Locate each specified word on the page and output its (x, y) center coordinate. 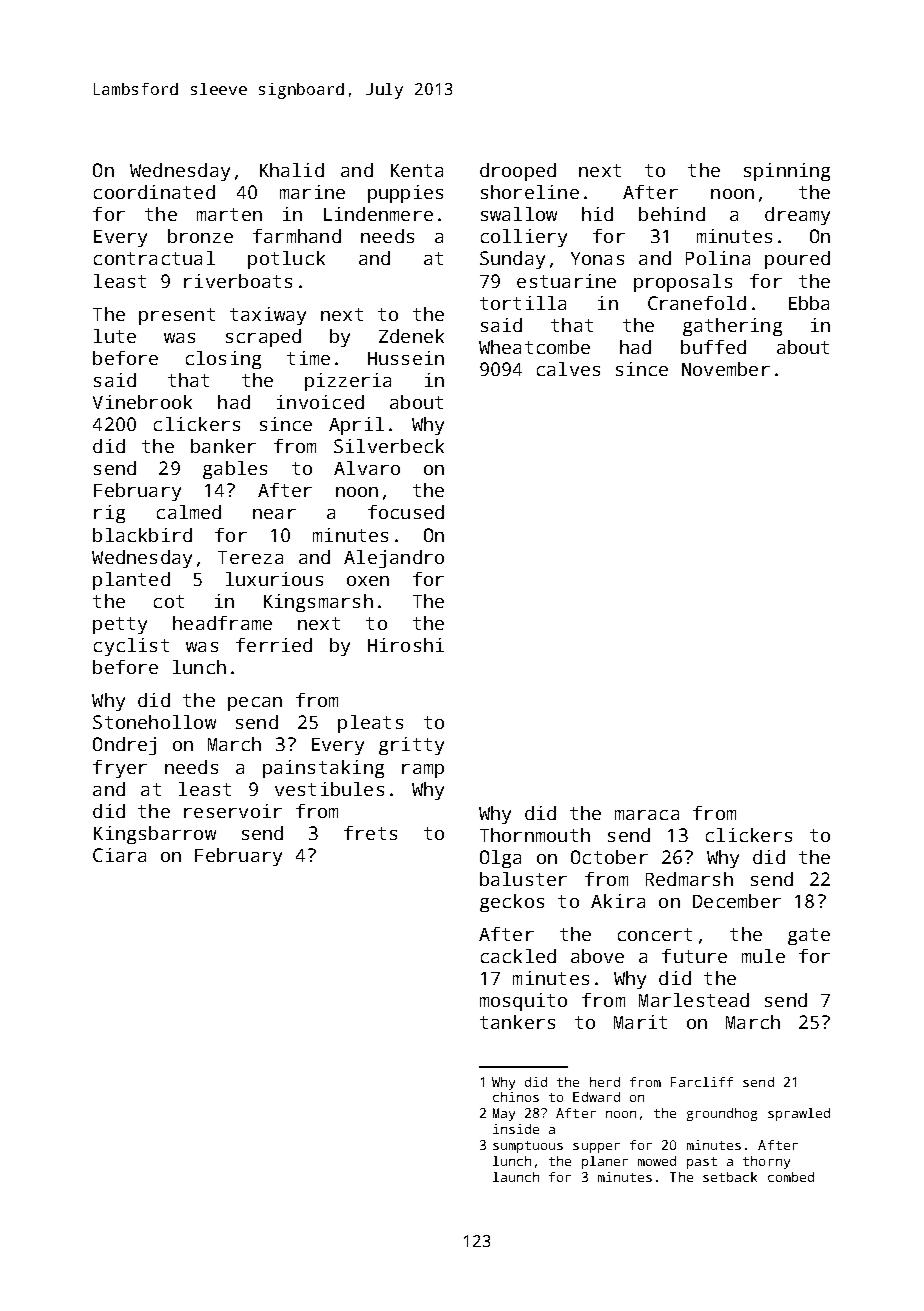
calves (568, 369)
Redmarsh (689, 879)
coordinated (154, 192)
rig (109, 514)
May (504, 1114)
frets (370, 833)
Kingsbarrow (155, 835)
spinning (787, 172)
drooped (518, 172)
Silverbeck (389, 446)
